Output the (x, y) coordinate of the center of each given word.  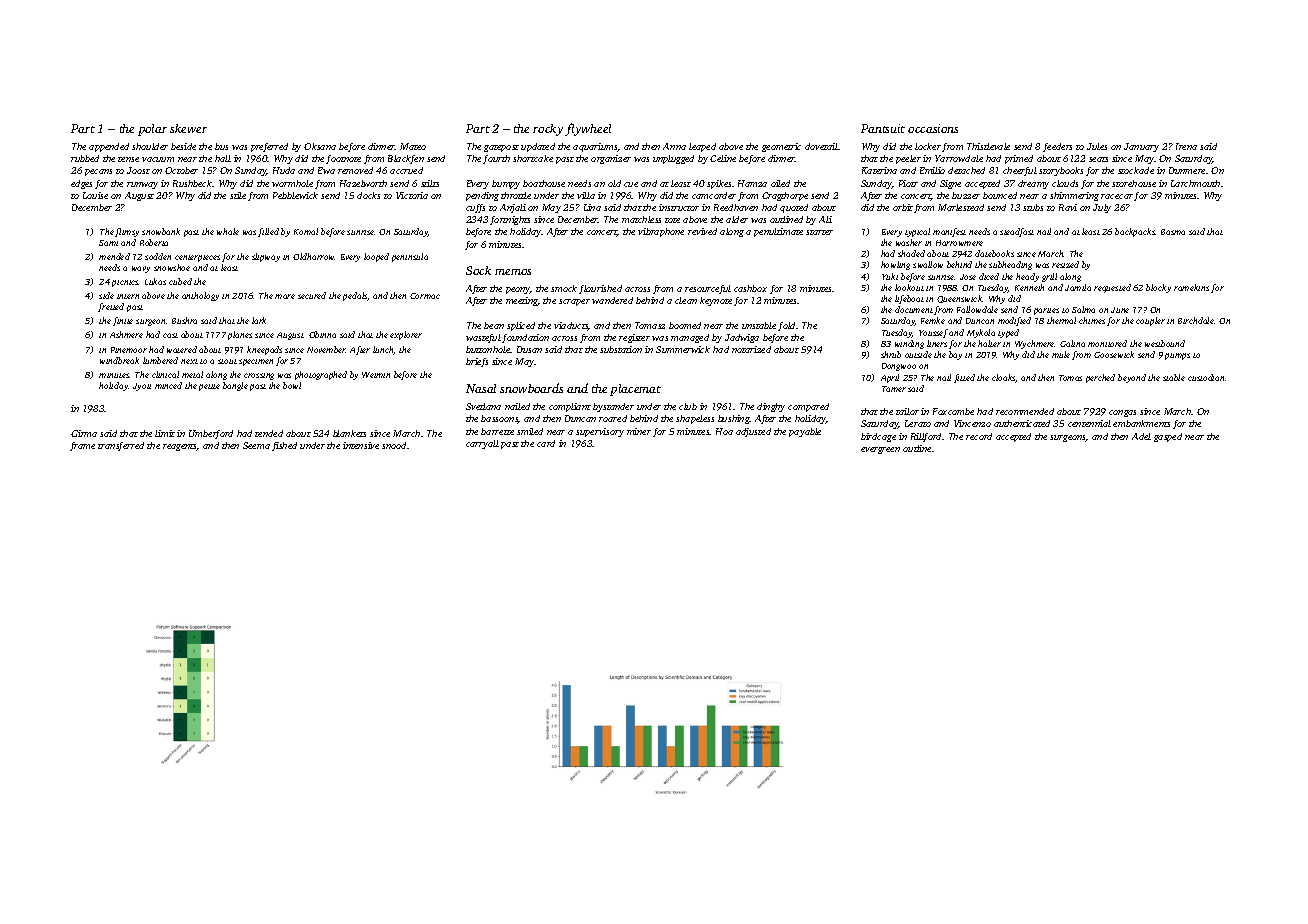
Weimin (376, 375)
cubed (180, 281)
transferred (121, 446)
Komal (306, 231)
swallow (928, 264)
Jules (1097, 146)
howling (895, 265)
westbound (1165, 343)
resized (1065, 264)
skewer (188, 128)
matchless (641, 219)
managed (690, 338)
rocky (548, 130)
